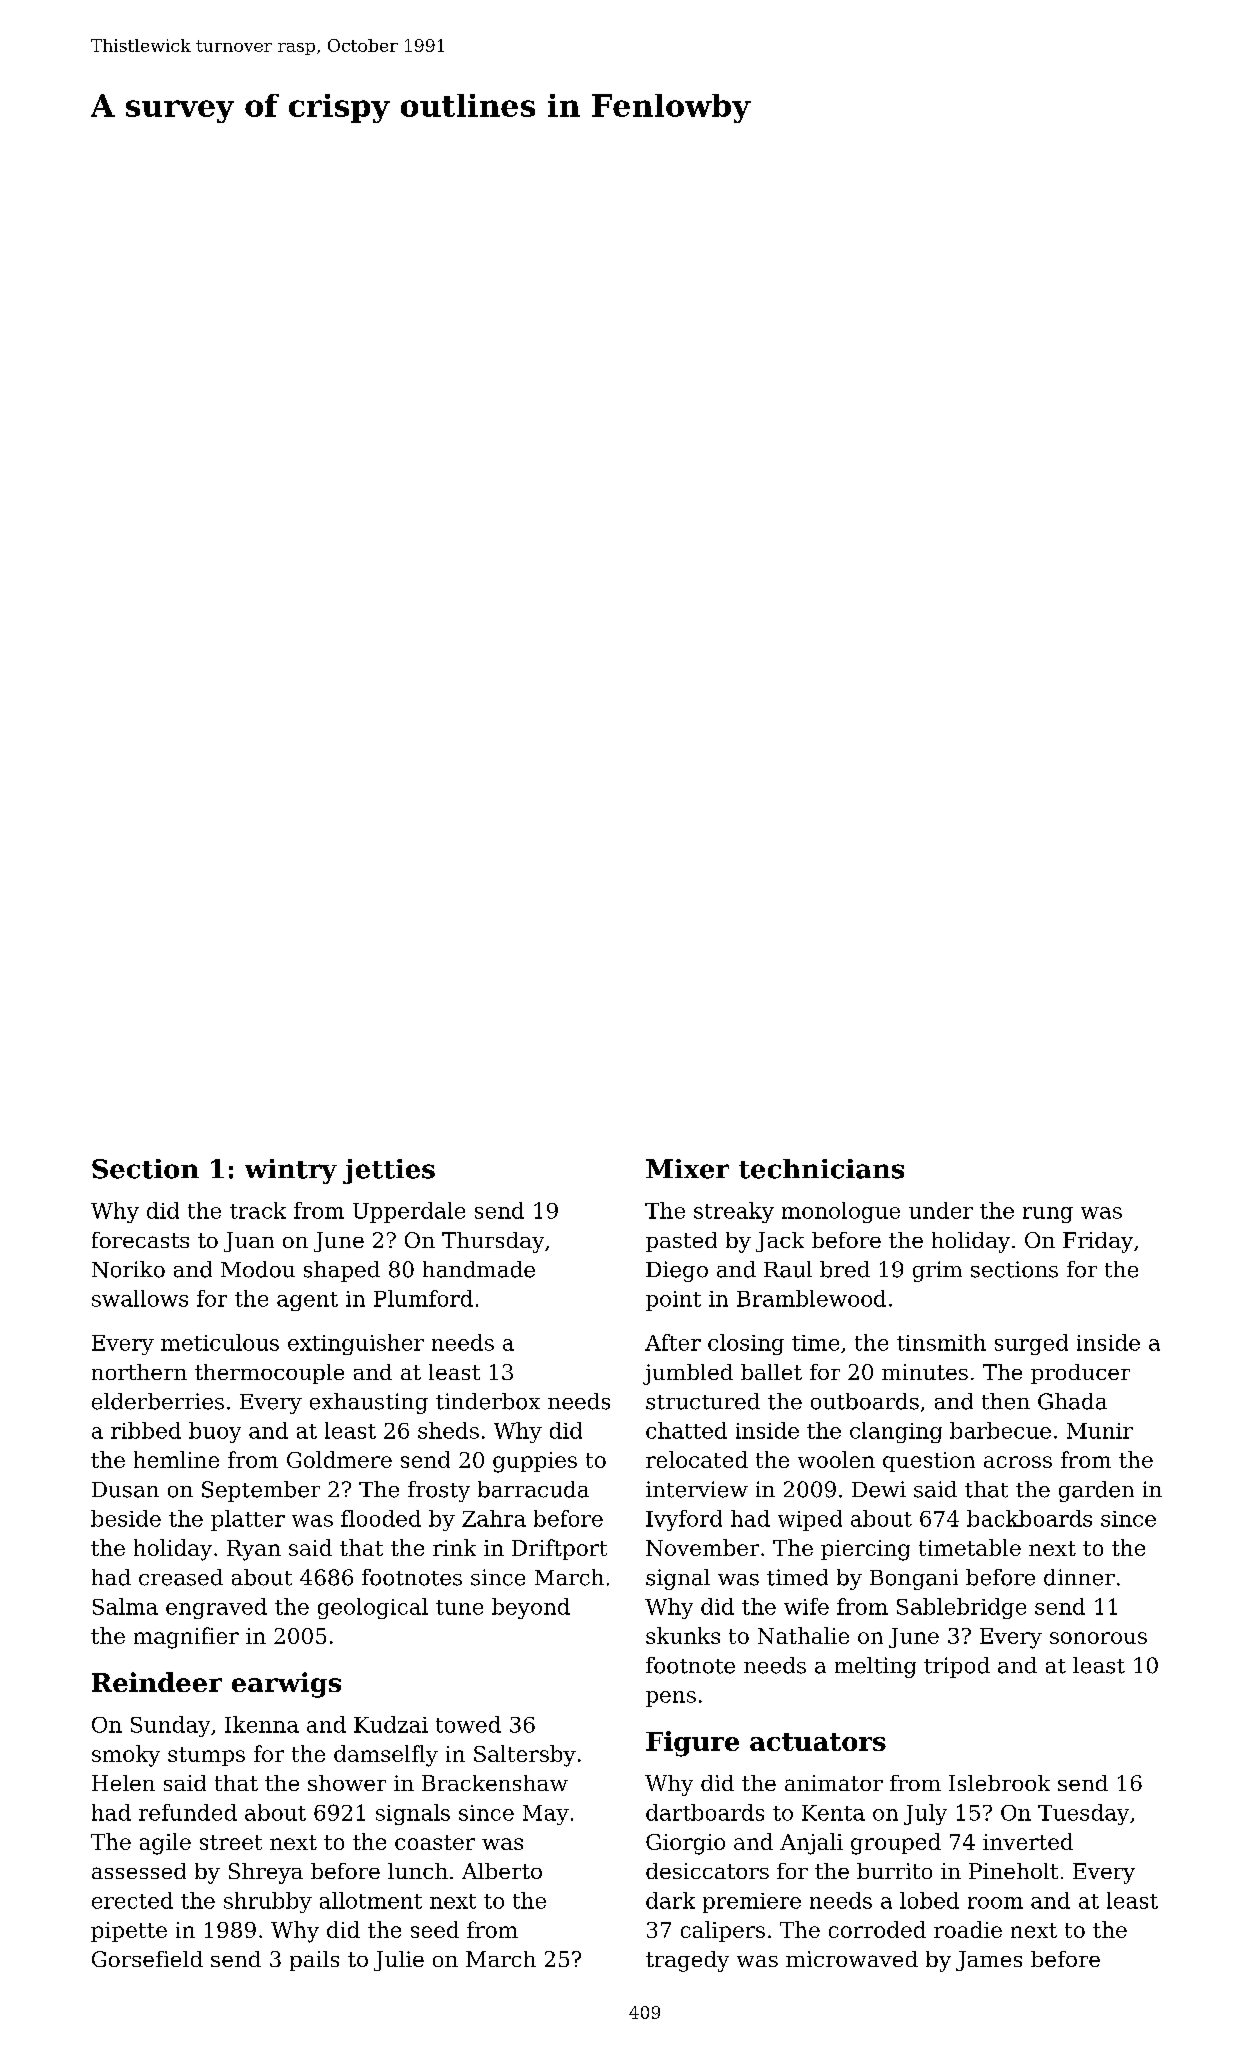 The width and height of the document is (1257, 2070). What do you see at coordinates (371, 1900) in the document?
I see `allotment` at bounding box center [371, 1900].
